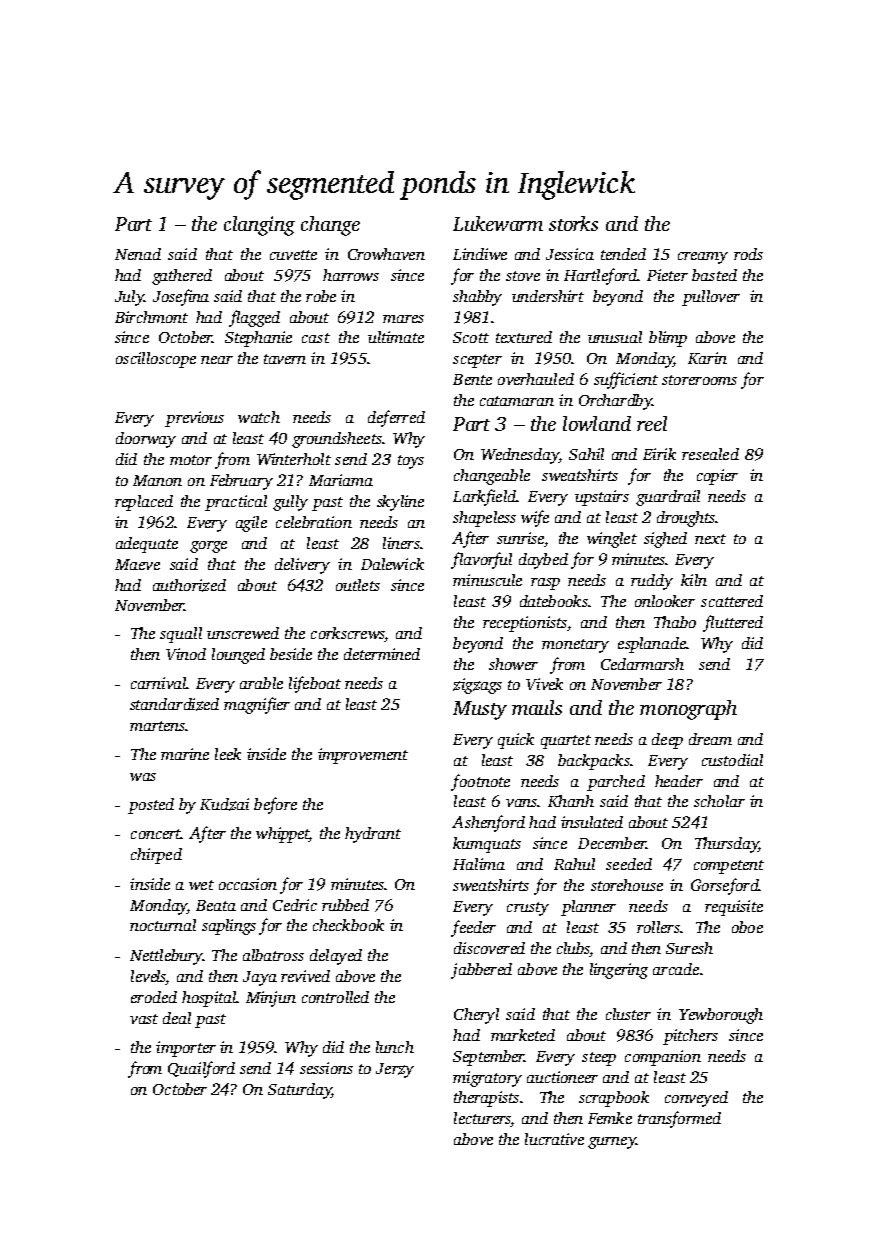 The width and height of the screenshot is (878, 1245). Describe the element at coordinates (217, 360) in the screenshot. I see `near` at that location.
